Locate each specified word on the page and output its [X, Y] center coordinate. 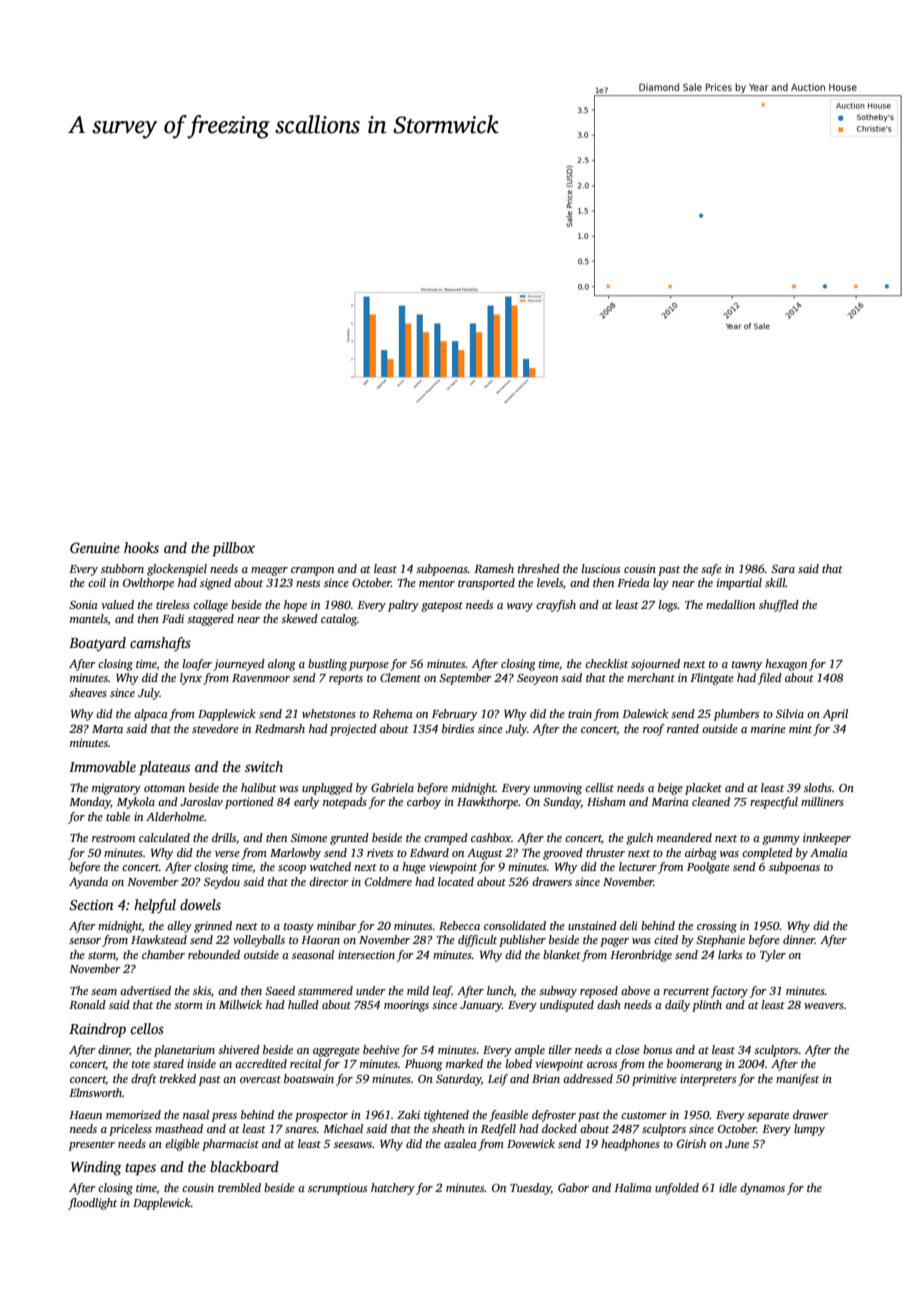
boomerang [695, 1065]
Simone [309, 837]
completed [767, 854]
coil [97, 582]
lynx [191, 679]
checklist [606, 663]
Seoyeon [537, 679]
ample [530, 1051]
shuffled [779, 606]
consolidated [515, 925]
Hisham [606, 801]
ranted [683, 728]
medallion [730, 604]
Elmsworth [95, 1092]
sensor [85, 941]
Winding [96, 1168]
